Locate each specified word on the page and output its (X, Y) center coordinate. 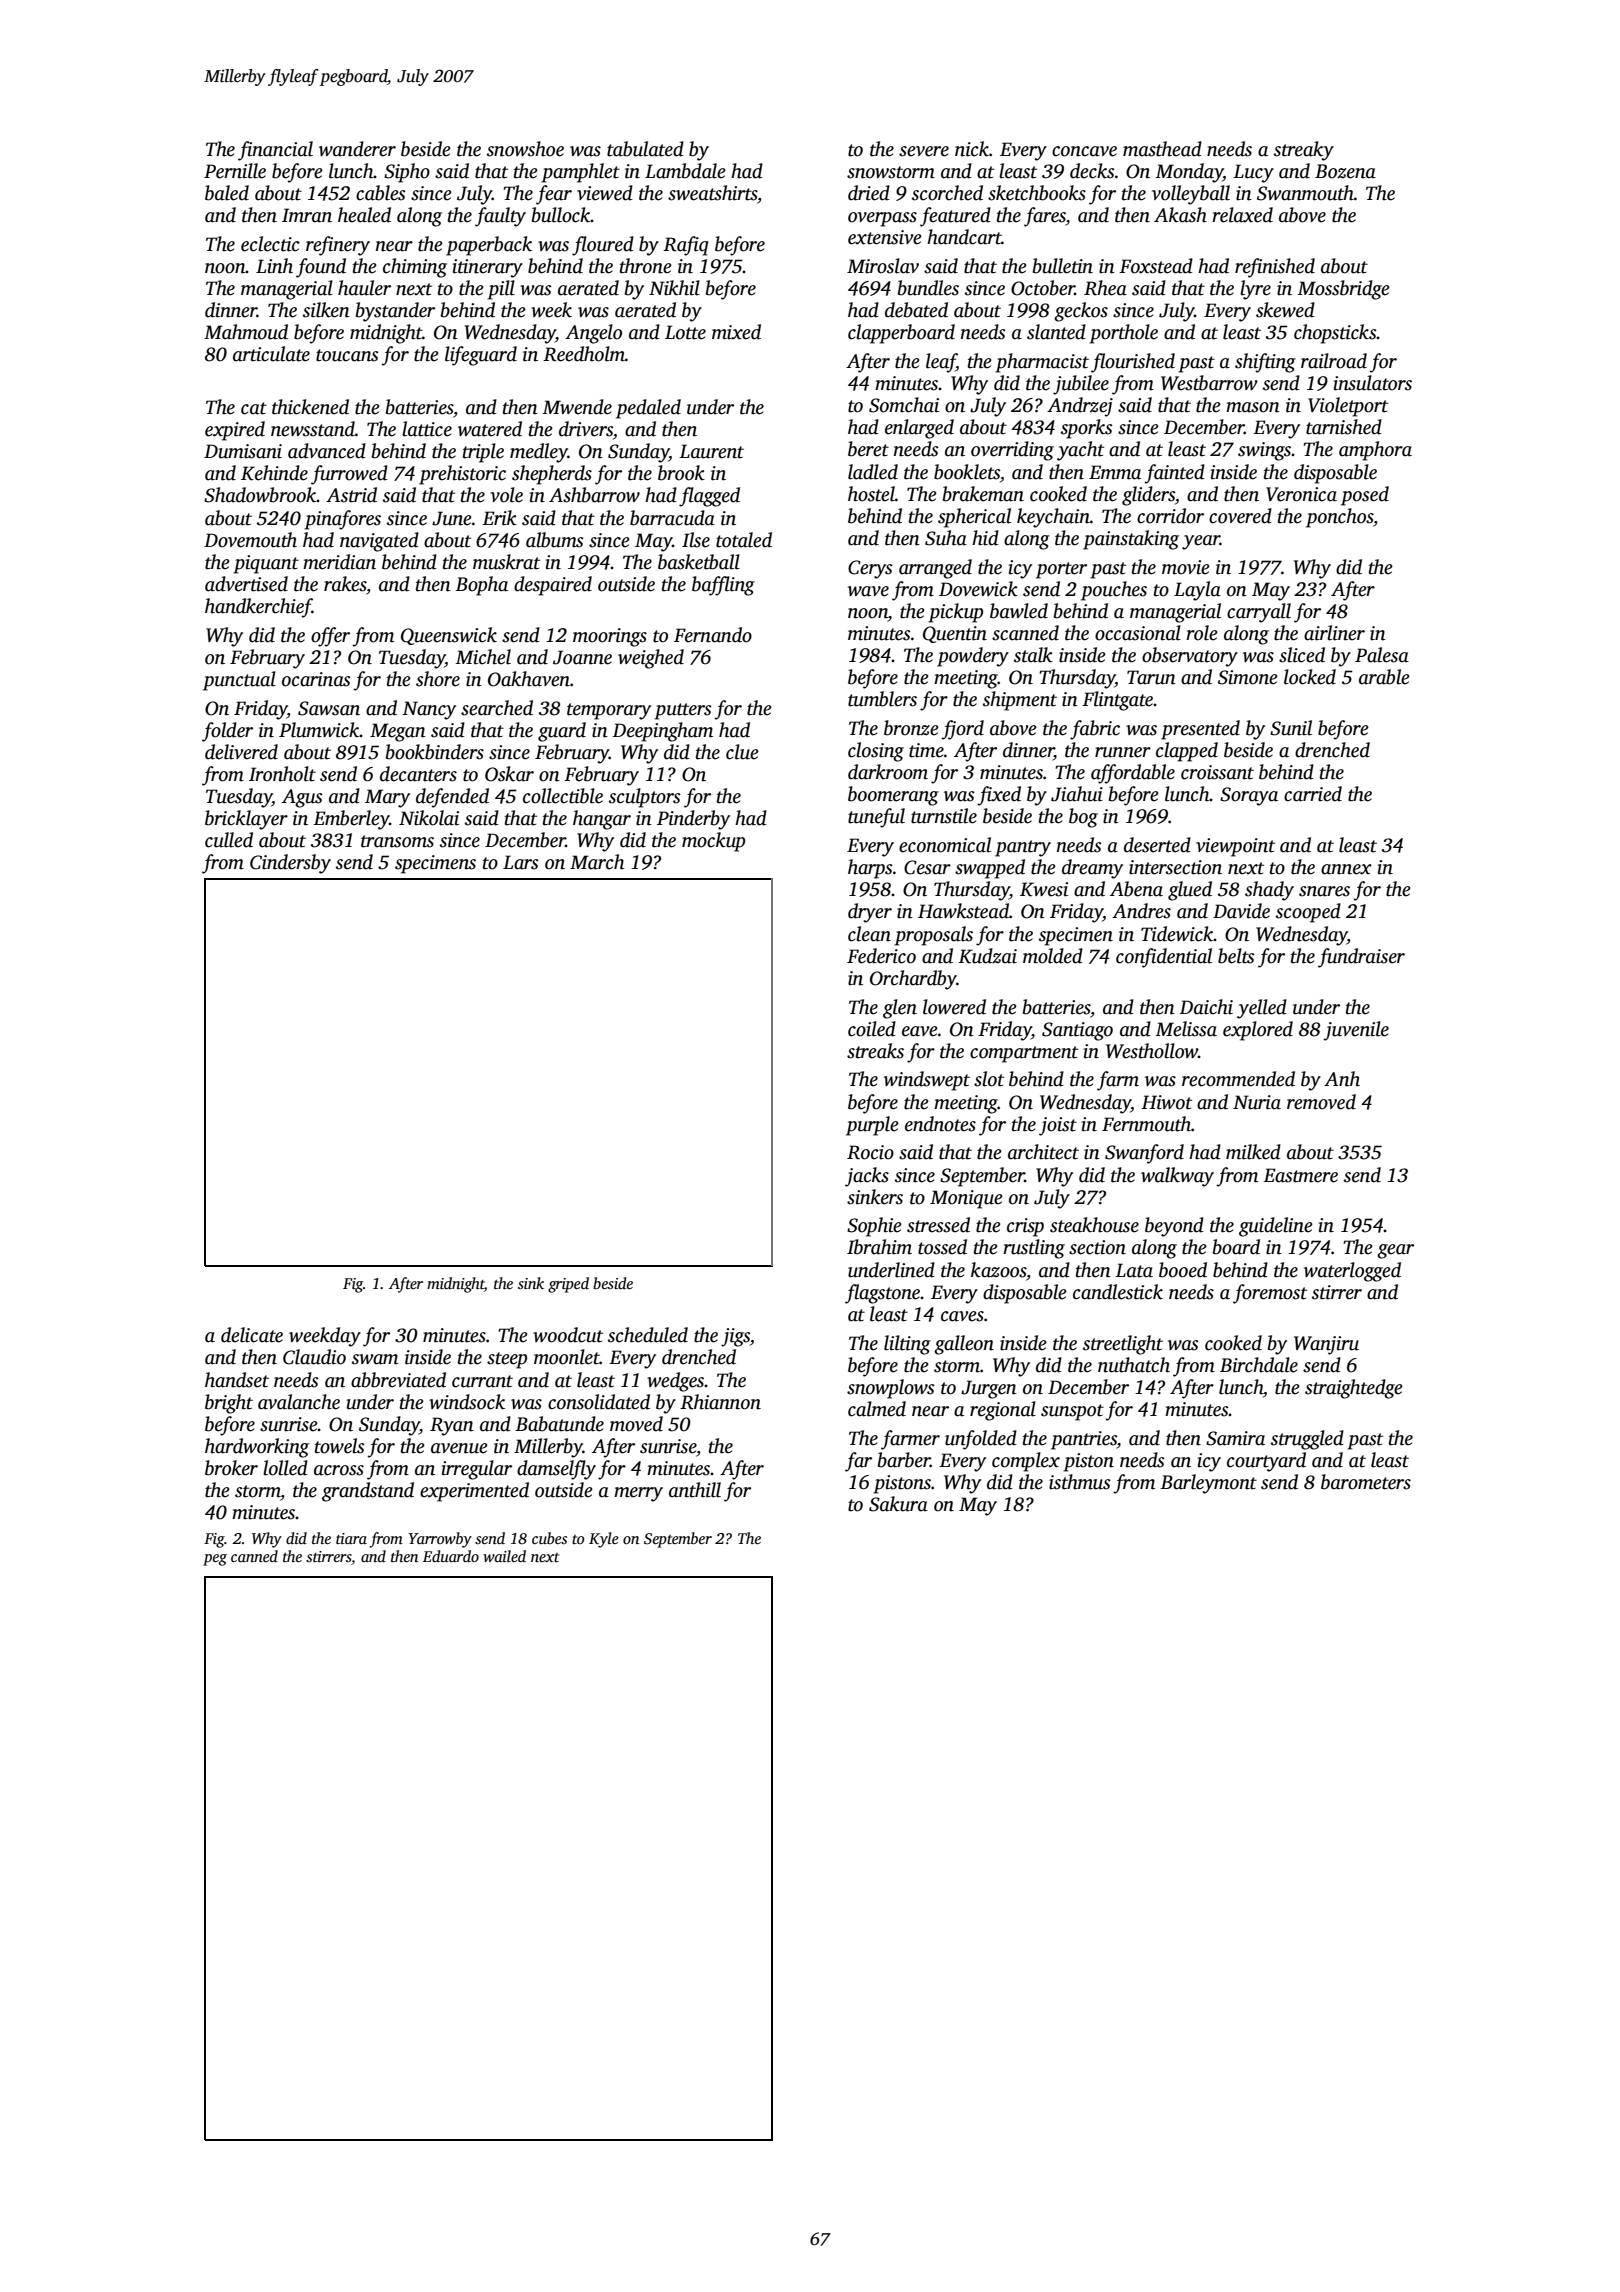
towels (340, 1446)
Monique (966, 1199)
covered (1240, 516)
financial (275, 151)
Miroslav (883, 266)
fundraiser (1361, 958)
